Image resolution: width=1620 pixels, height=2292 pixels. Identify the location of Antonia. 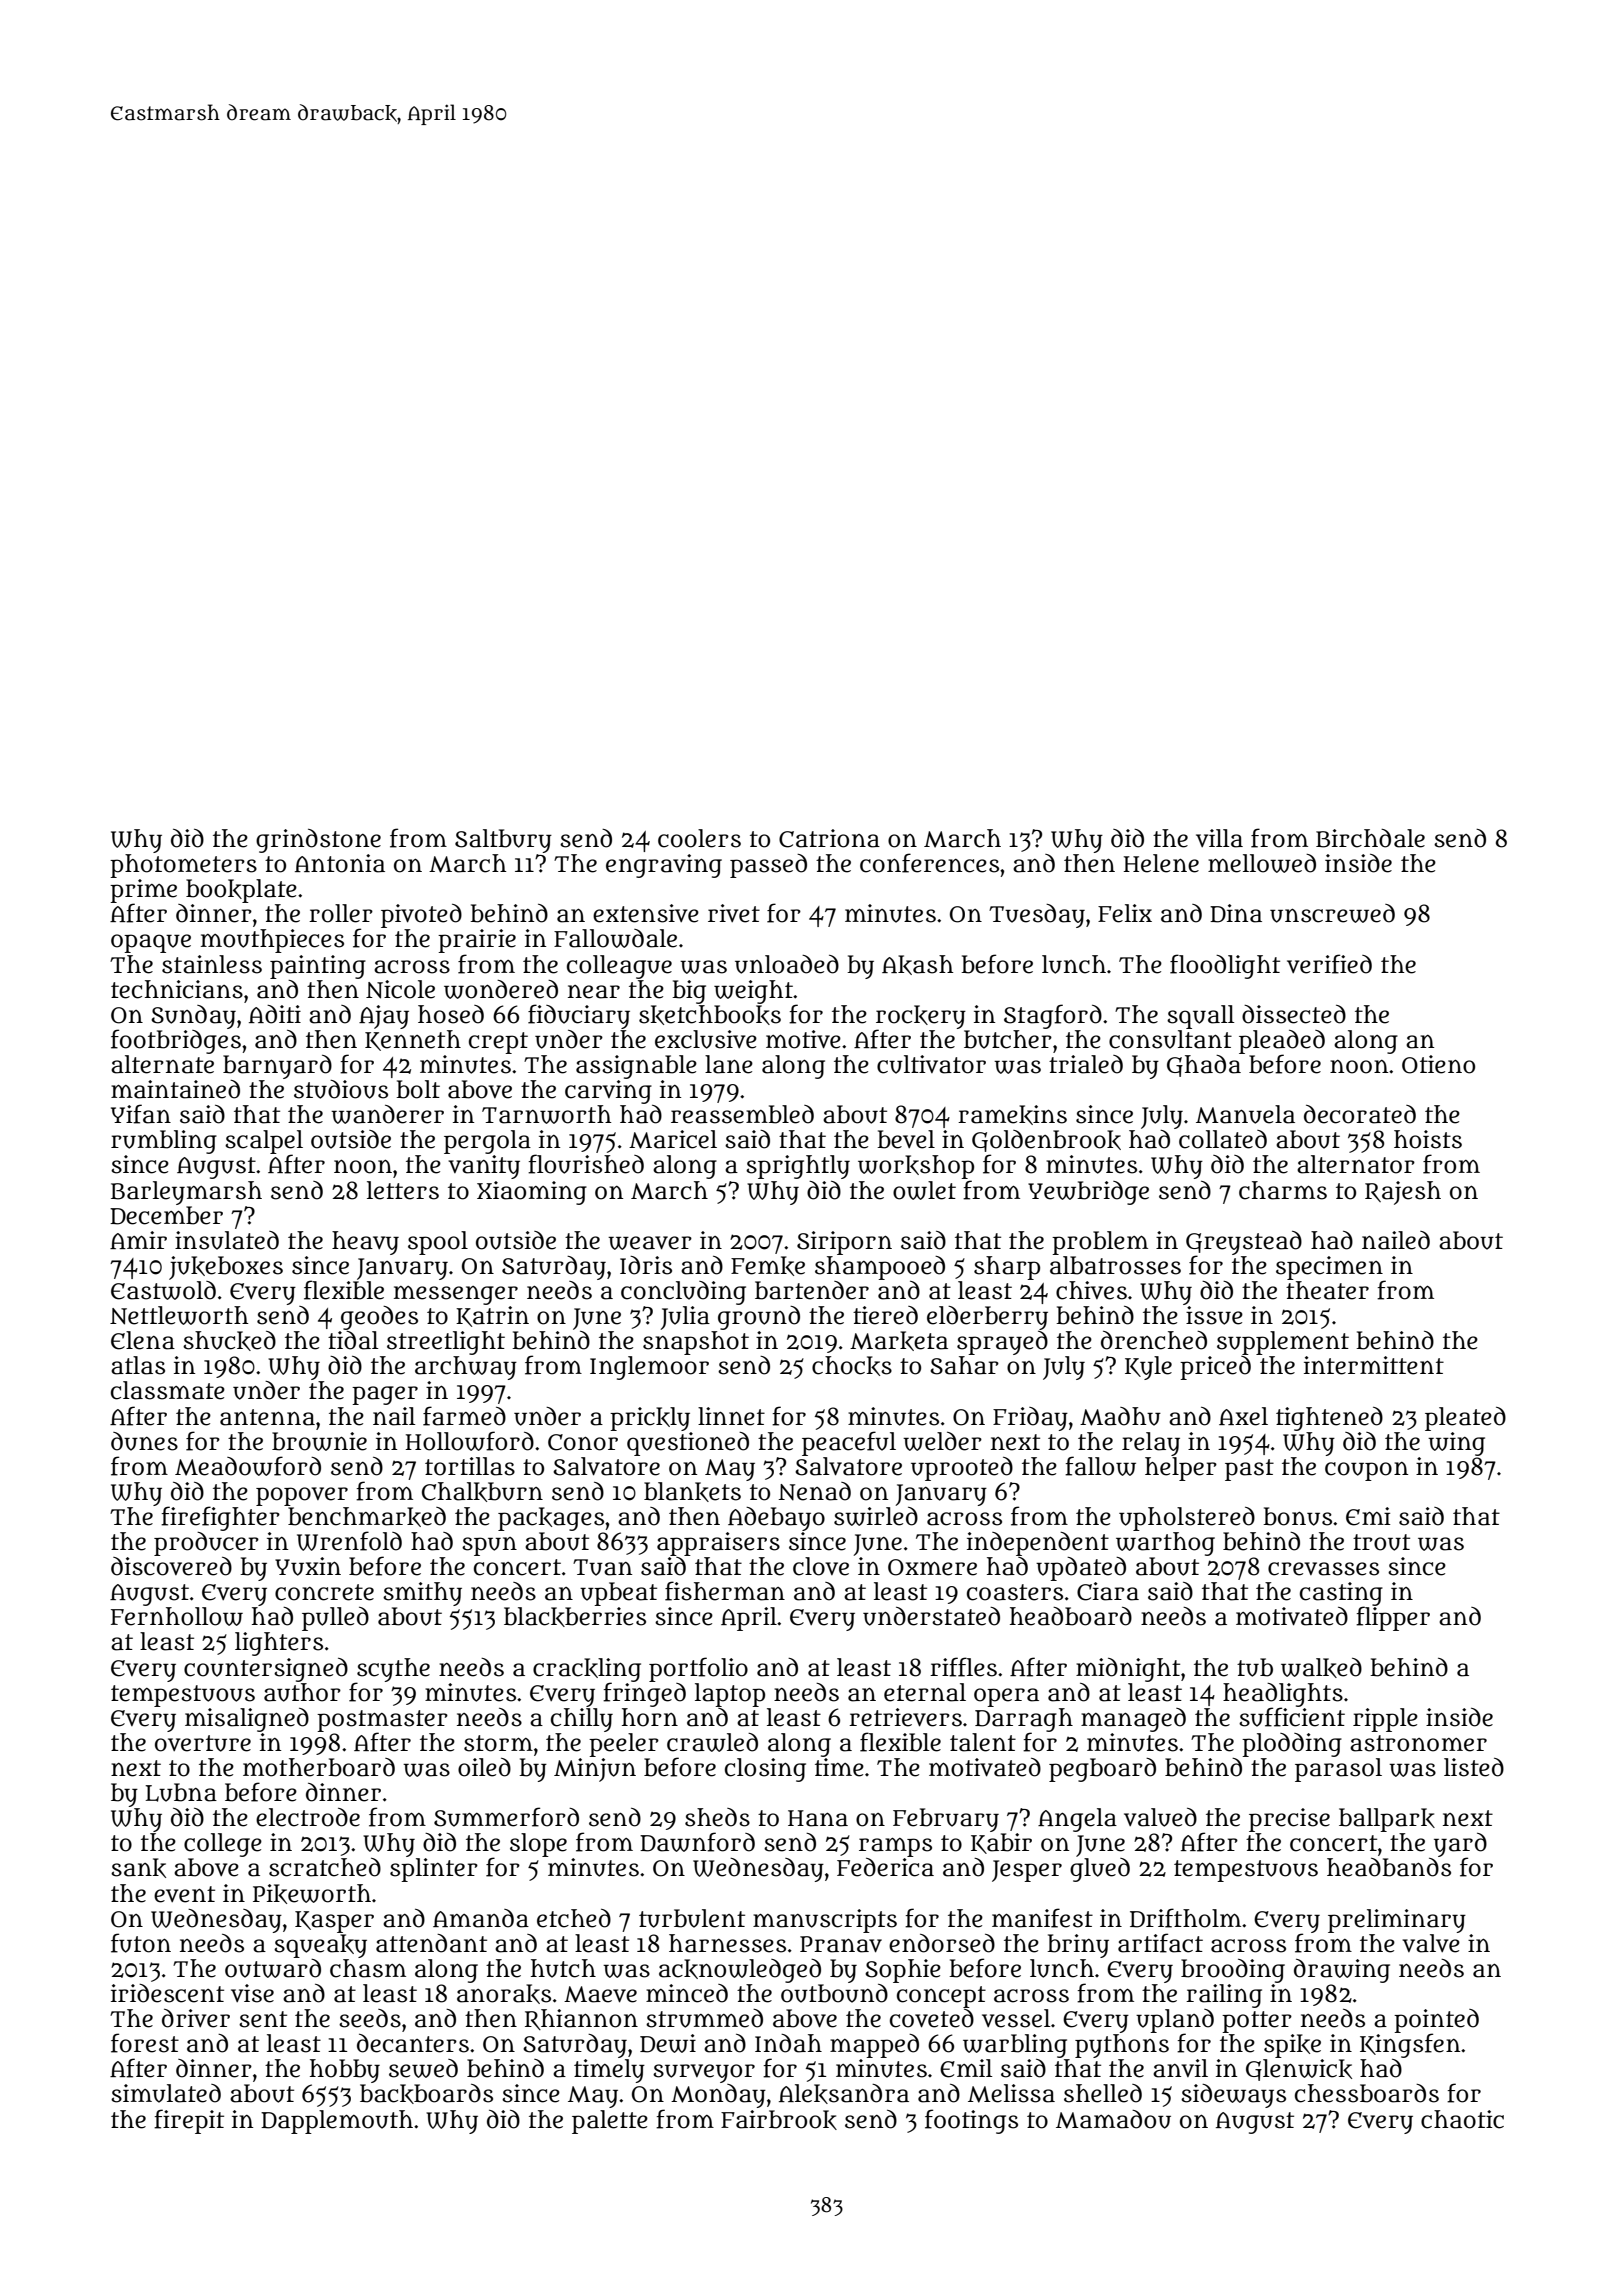
(340, 863).
